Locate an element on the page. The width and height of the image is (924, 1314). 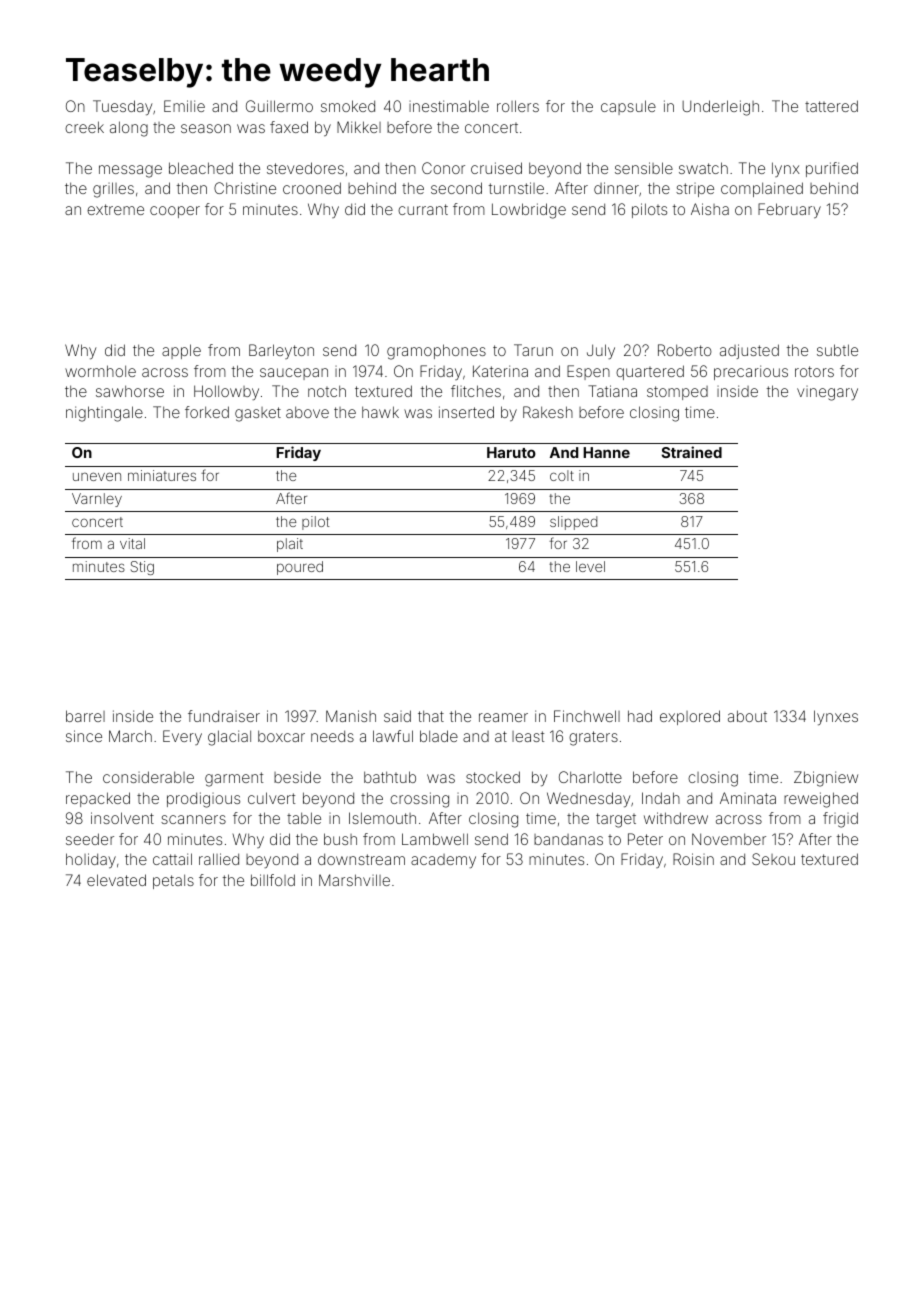
Marshville is located at coordinates (354, 880).
